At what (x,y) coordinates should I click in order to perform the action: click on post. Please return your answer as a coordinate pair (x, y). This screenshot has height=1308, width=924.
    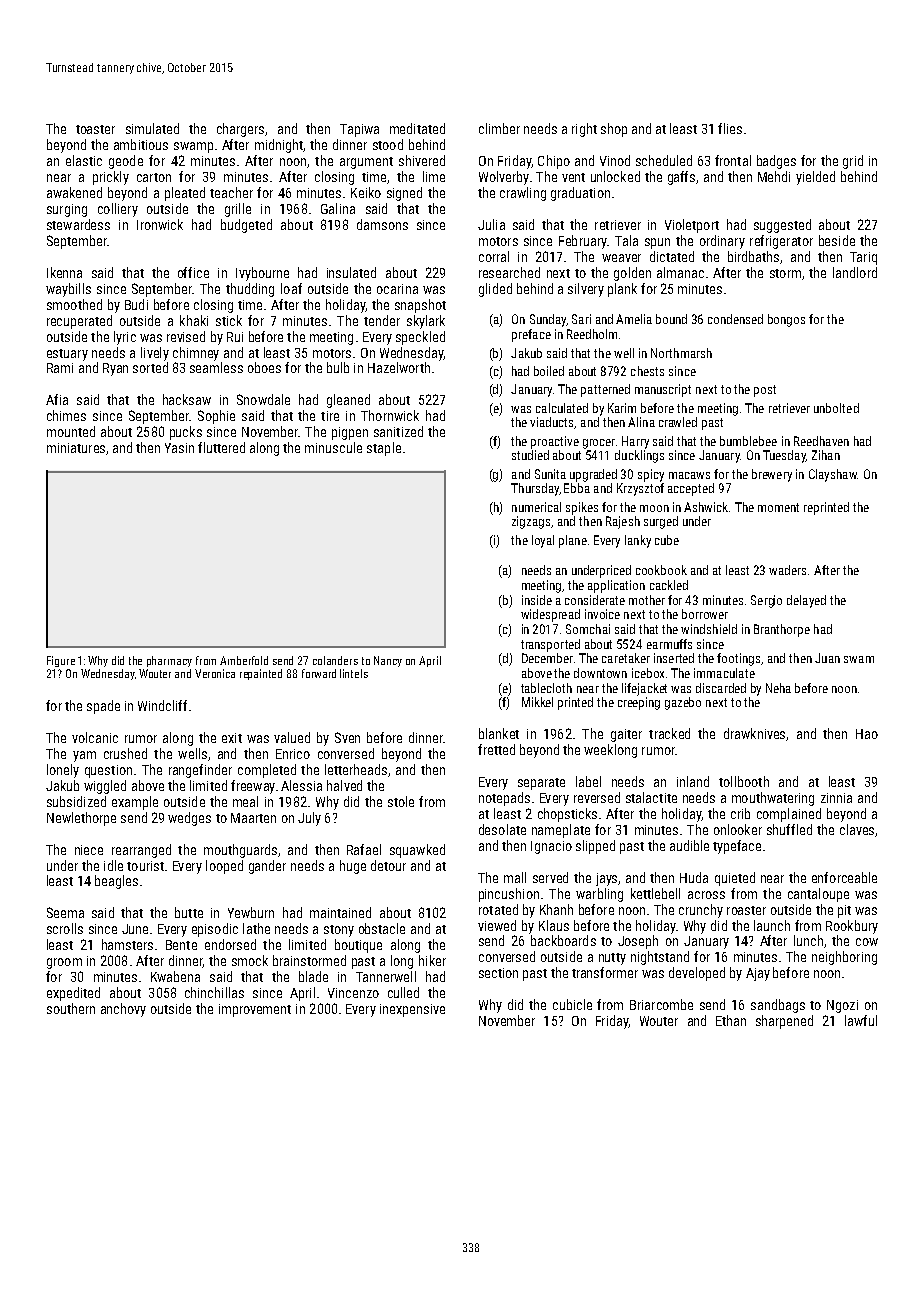
    Looking at the image, I should click on (765, 391).
